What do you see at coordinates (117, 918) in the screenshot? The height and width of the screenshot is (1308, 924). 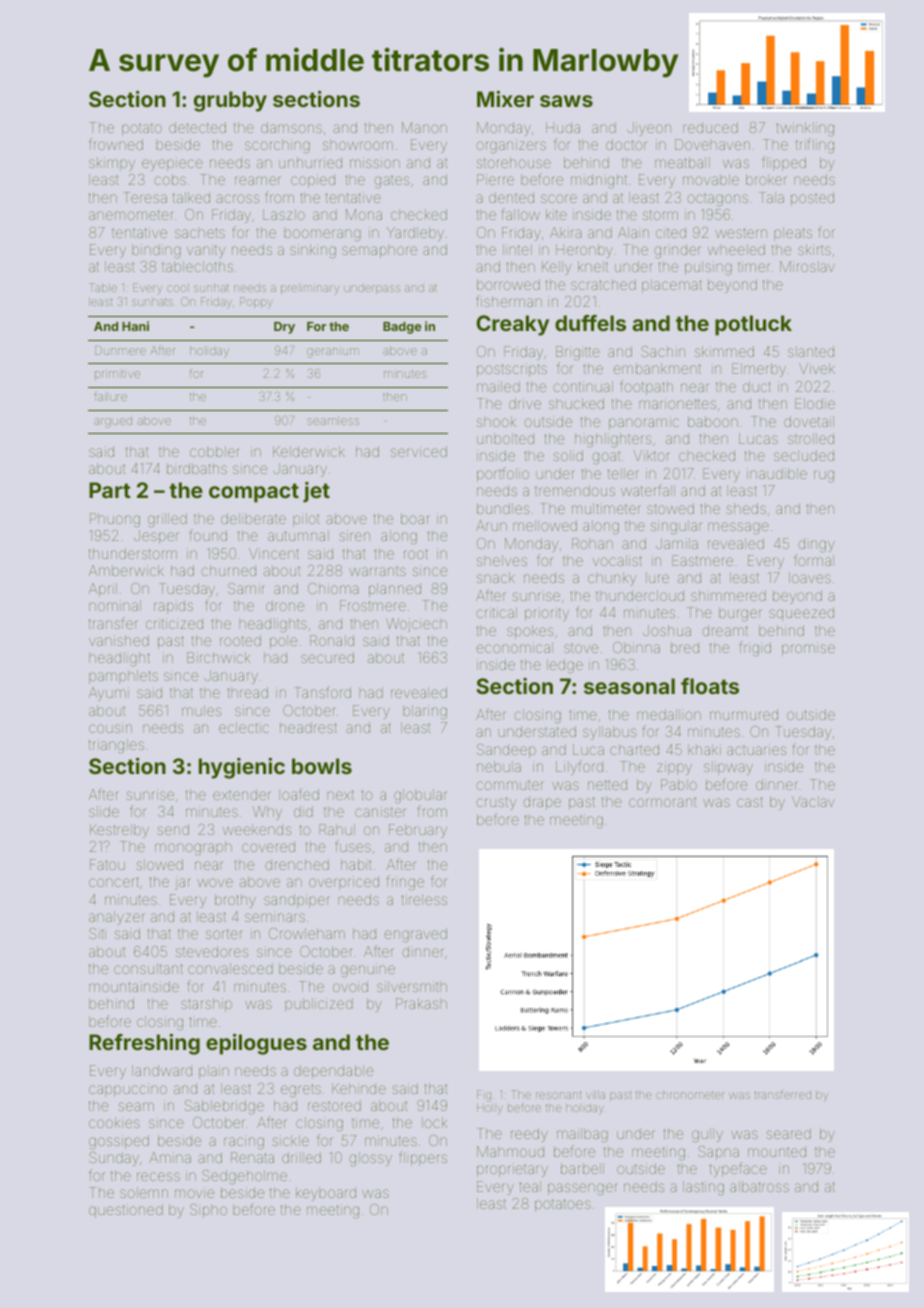 I see `analyzer` at bounding box center [117, 918].
